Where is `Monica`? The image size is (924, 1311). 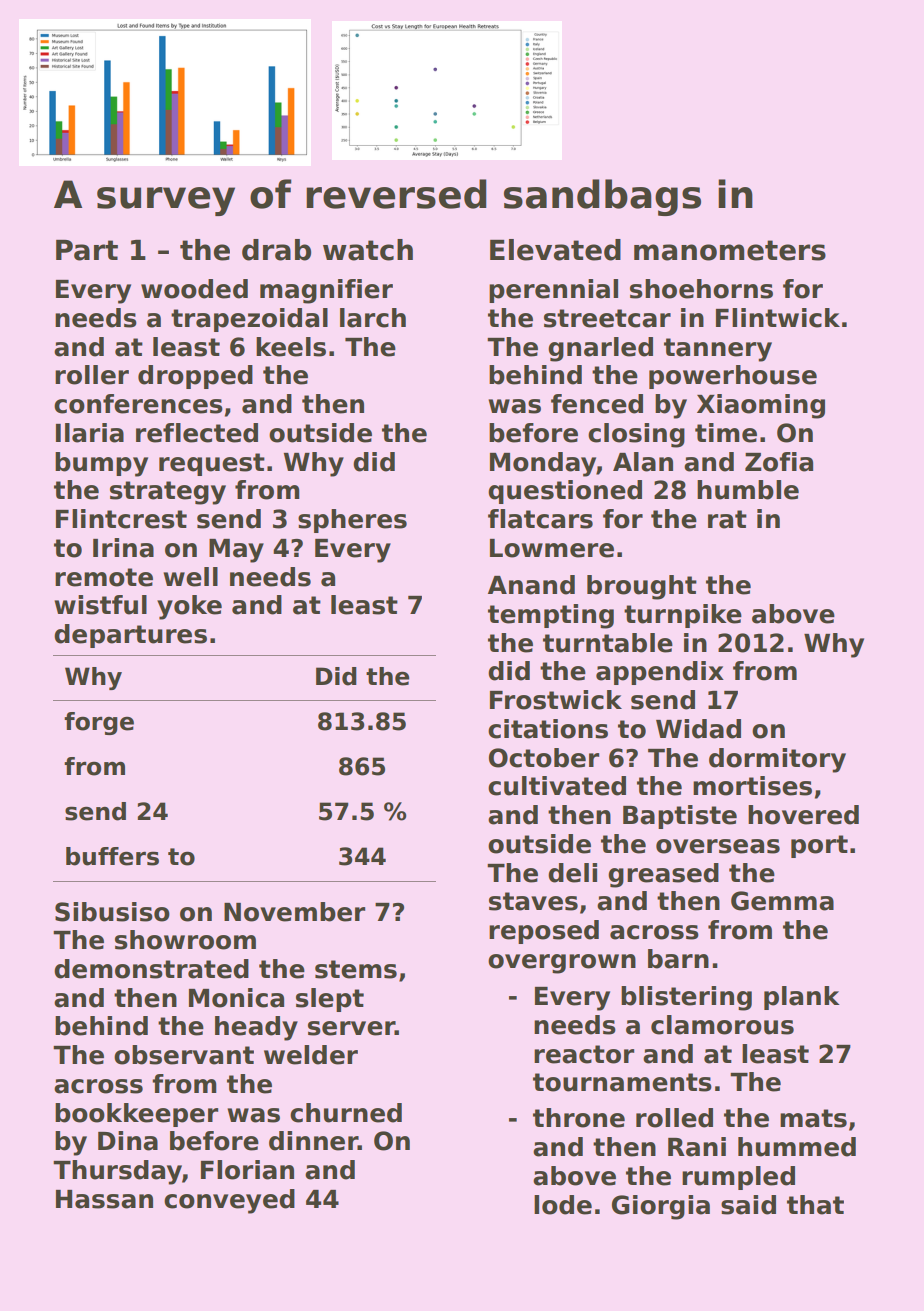 Monica is located at coordinates (236, 998).
